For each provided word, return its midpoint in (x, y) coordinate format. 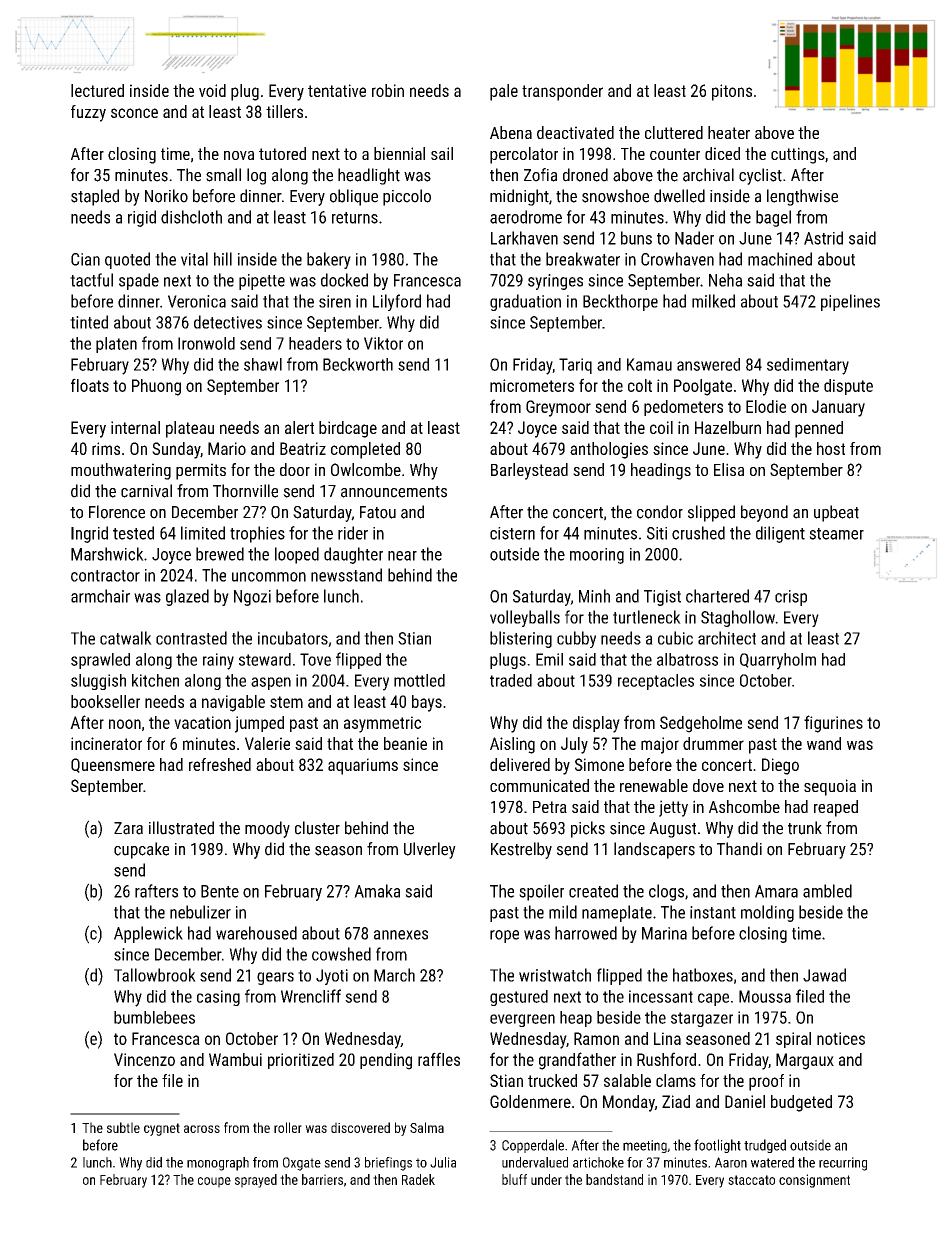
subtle (123, 1127)
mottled (419, 680)
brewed (220, 554)
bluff (514, 1179)
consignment (814, 1181)
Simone (599, 764)
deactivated (575, 132)
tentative (337, 90)
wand (824, 743)
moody (267, 829)
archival (708, 175)
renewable (654, 785)
